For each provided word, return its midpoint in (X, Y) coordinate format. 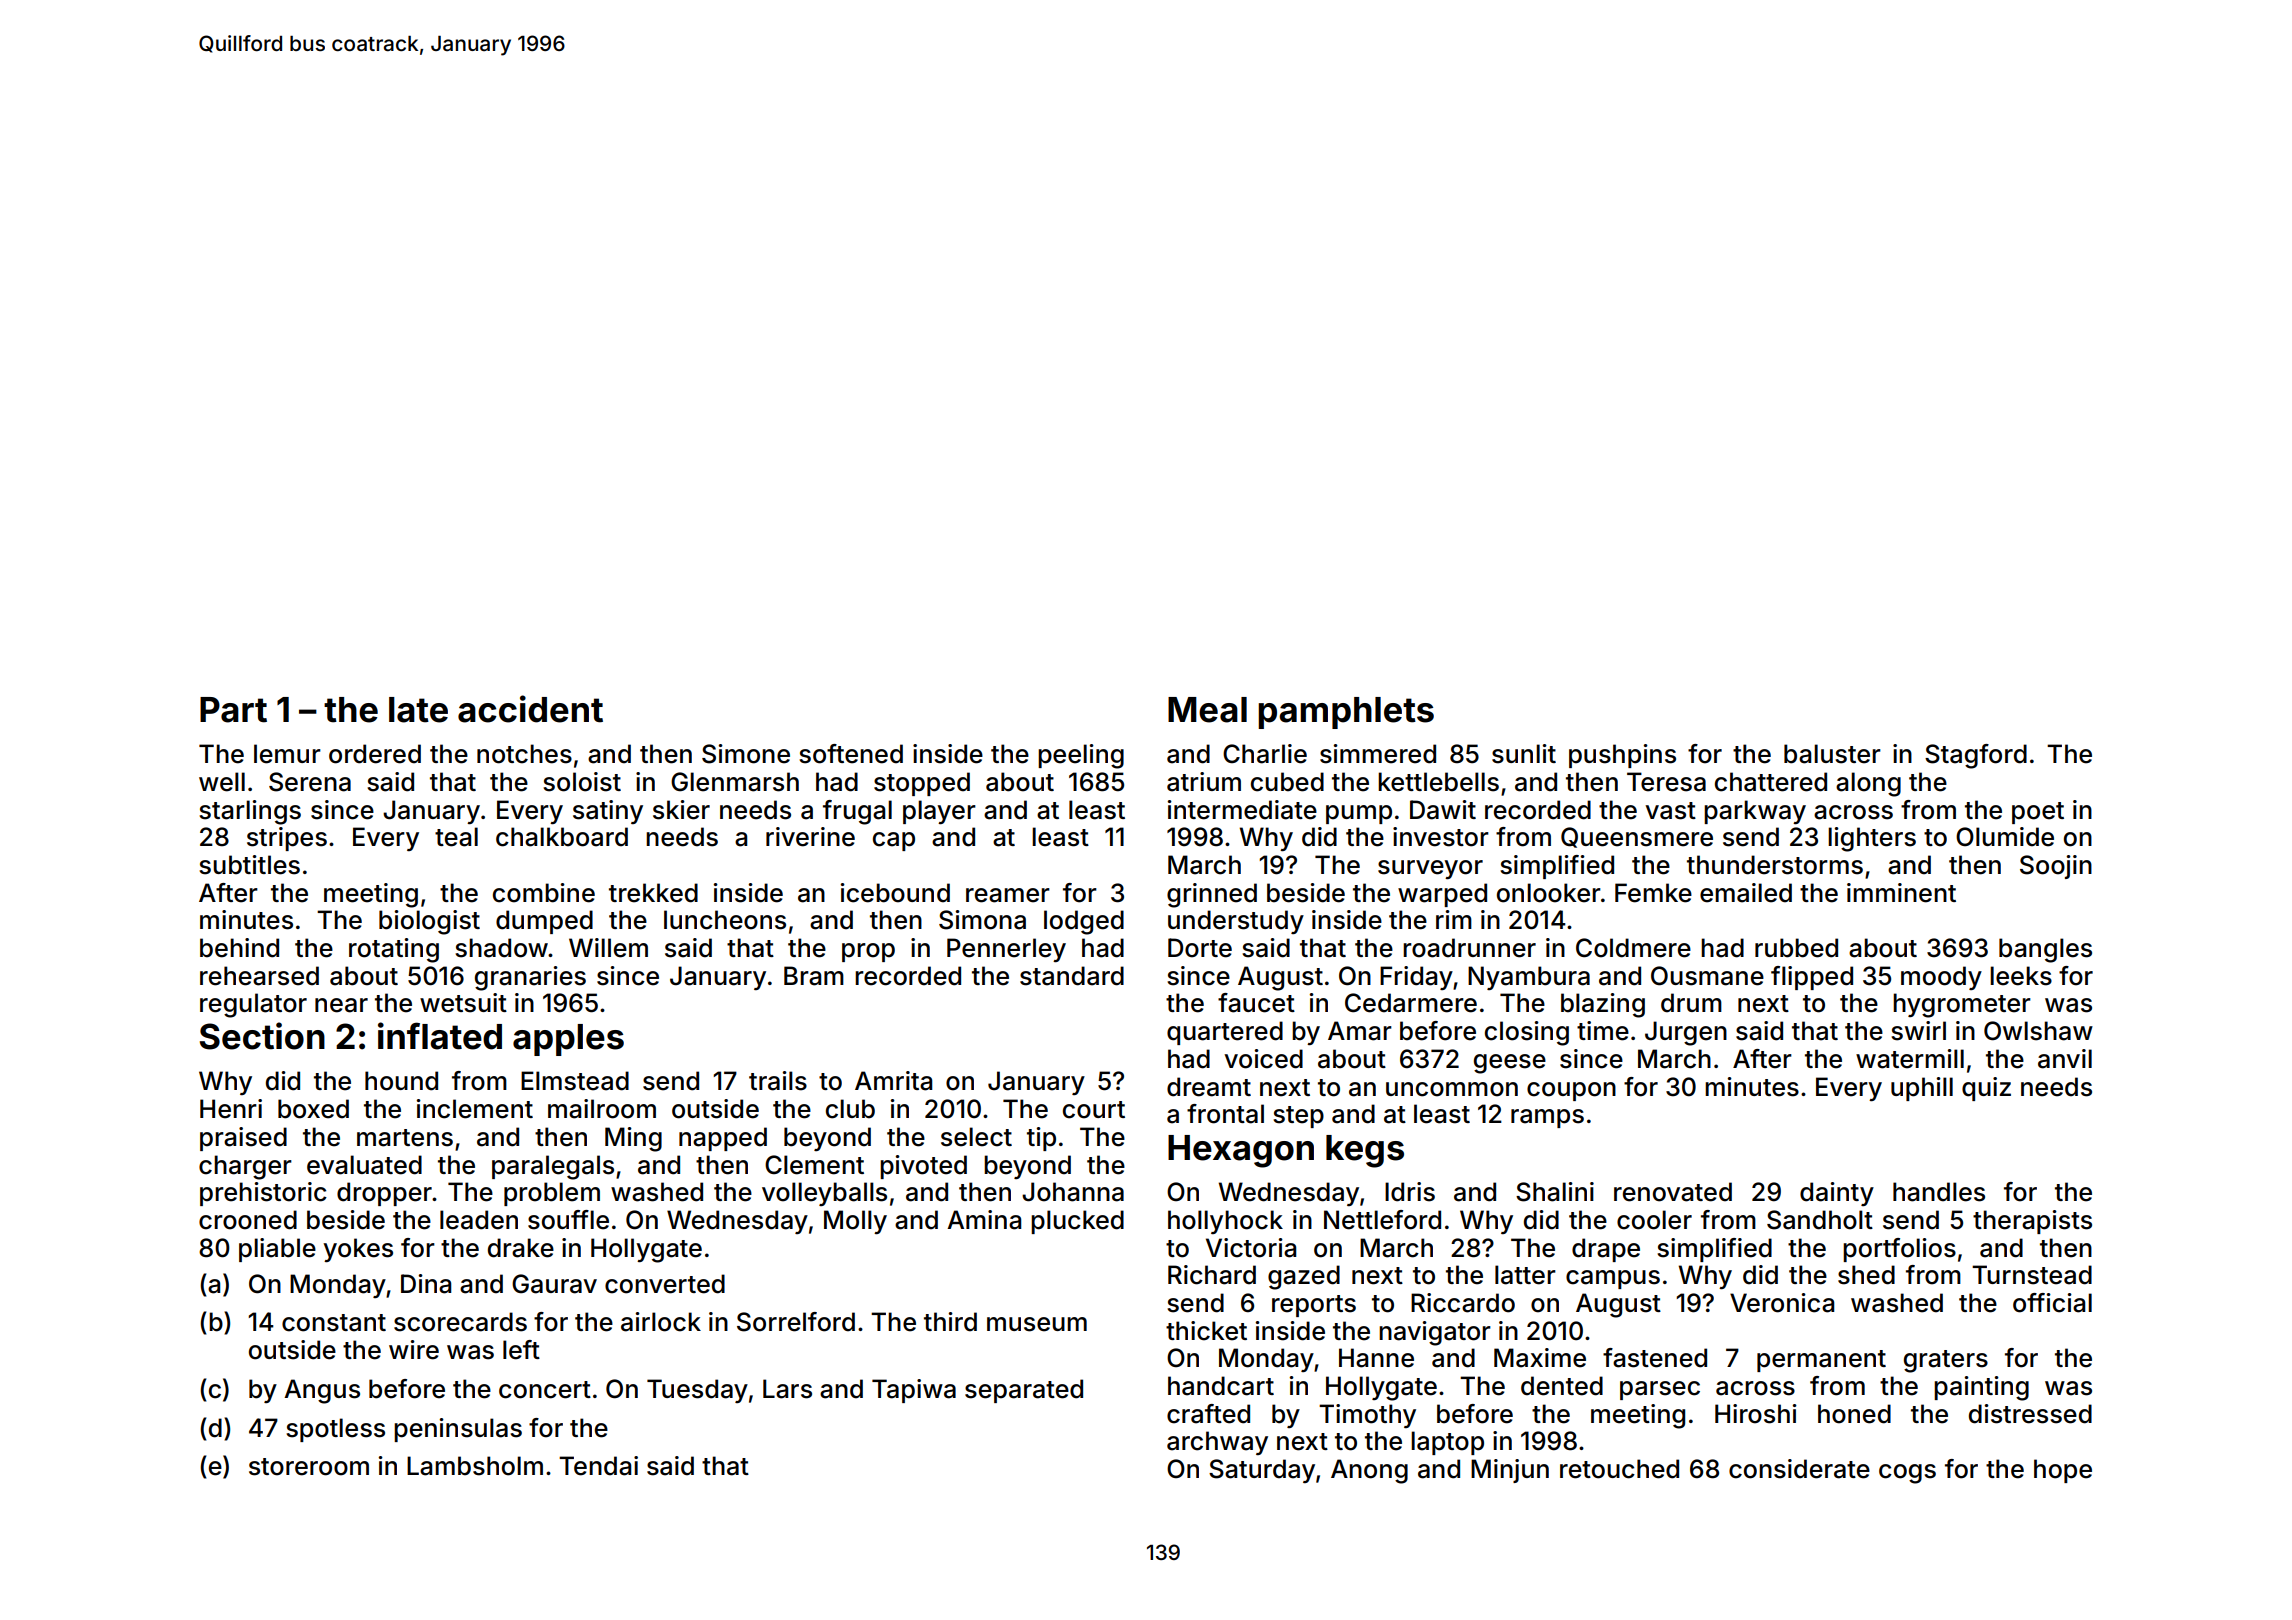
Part (233, 710)
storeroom (309, 1467)
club (850, 1109)
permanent (1821, 1361)
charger (245, 1167)
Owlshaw (2038, 1031)
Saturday (1262, 1471)
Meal (1207, 710)
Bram (814, 976)
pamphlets (1346, 713)
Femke (1653, 893)
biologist (429, 922)
